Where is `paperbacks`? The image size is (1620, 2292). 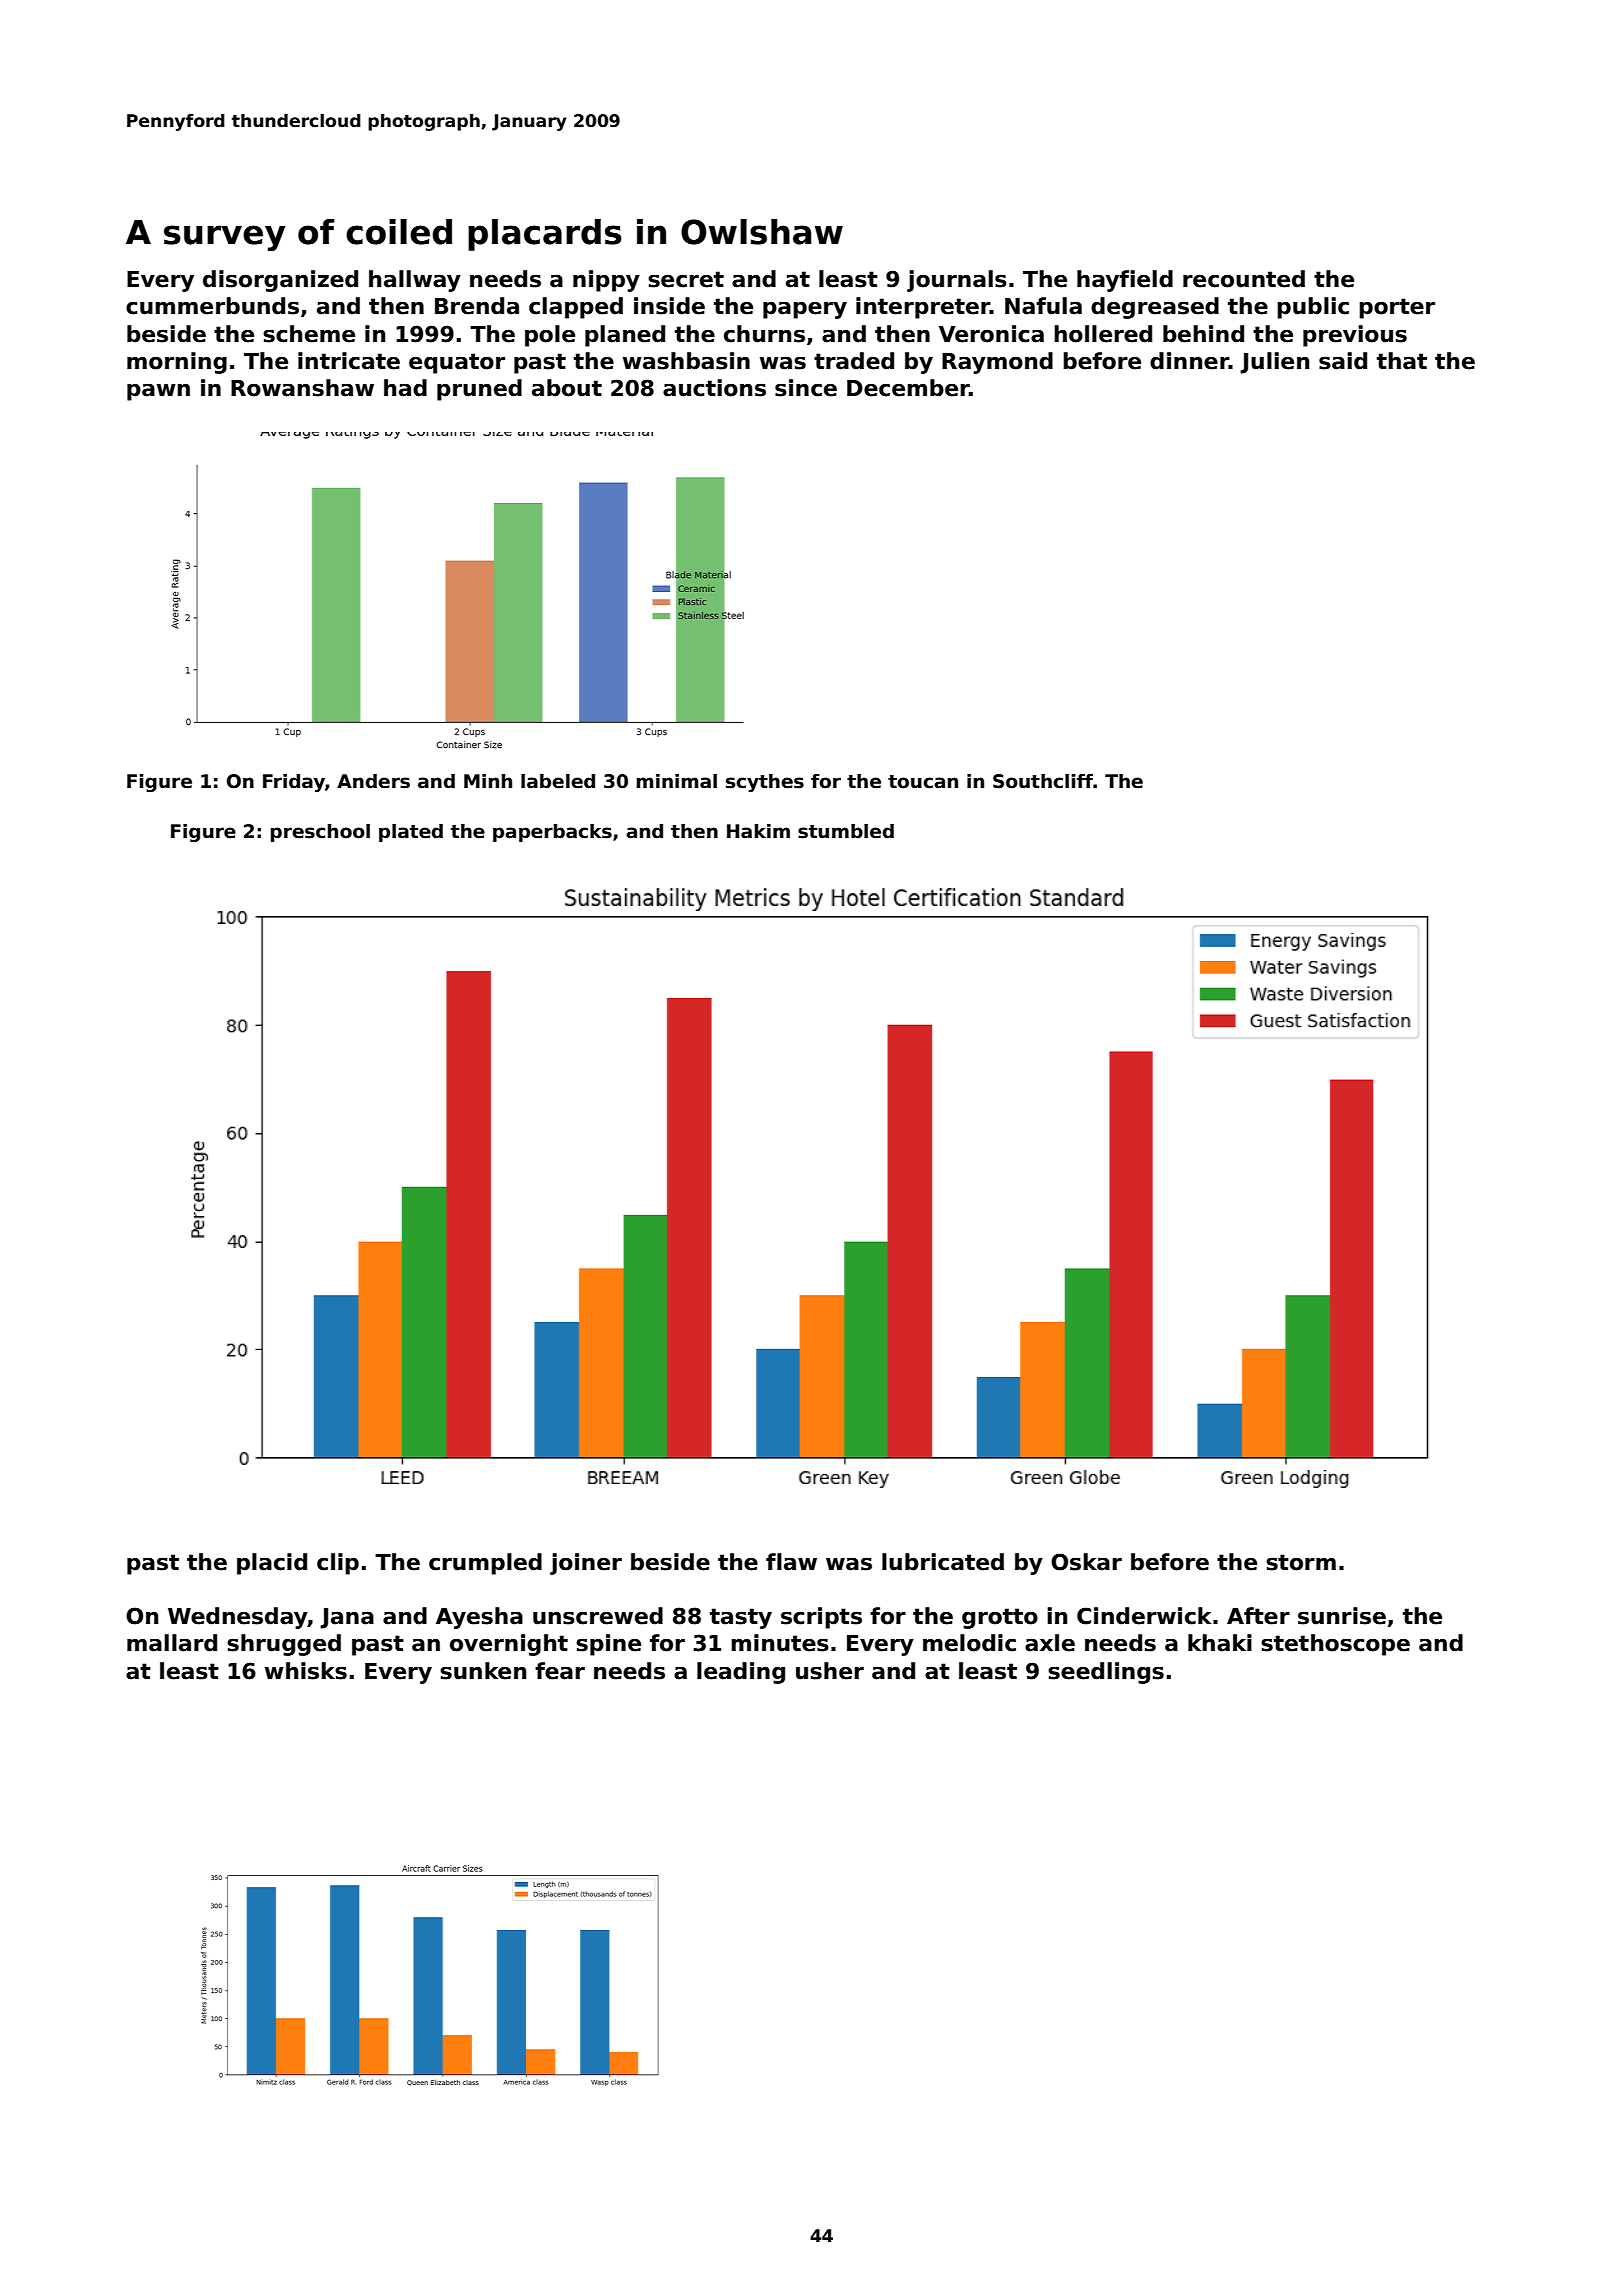
paperbacks is located at coordinates (552, 833).
